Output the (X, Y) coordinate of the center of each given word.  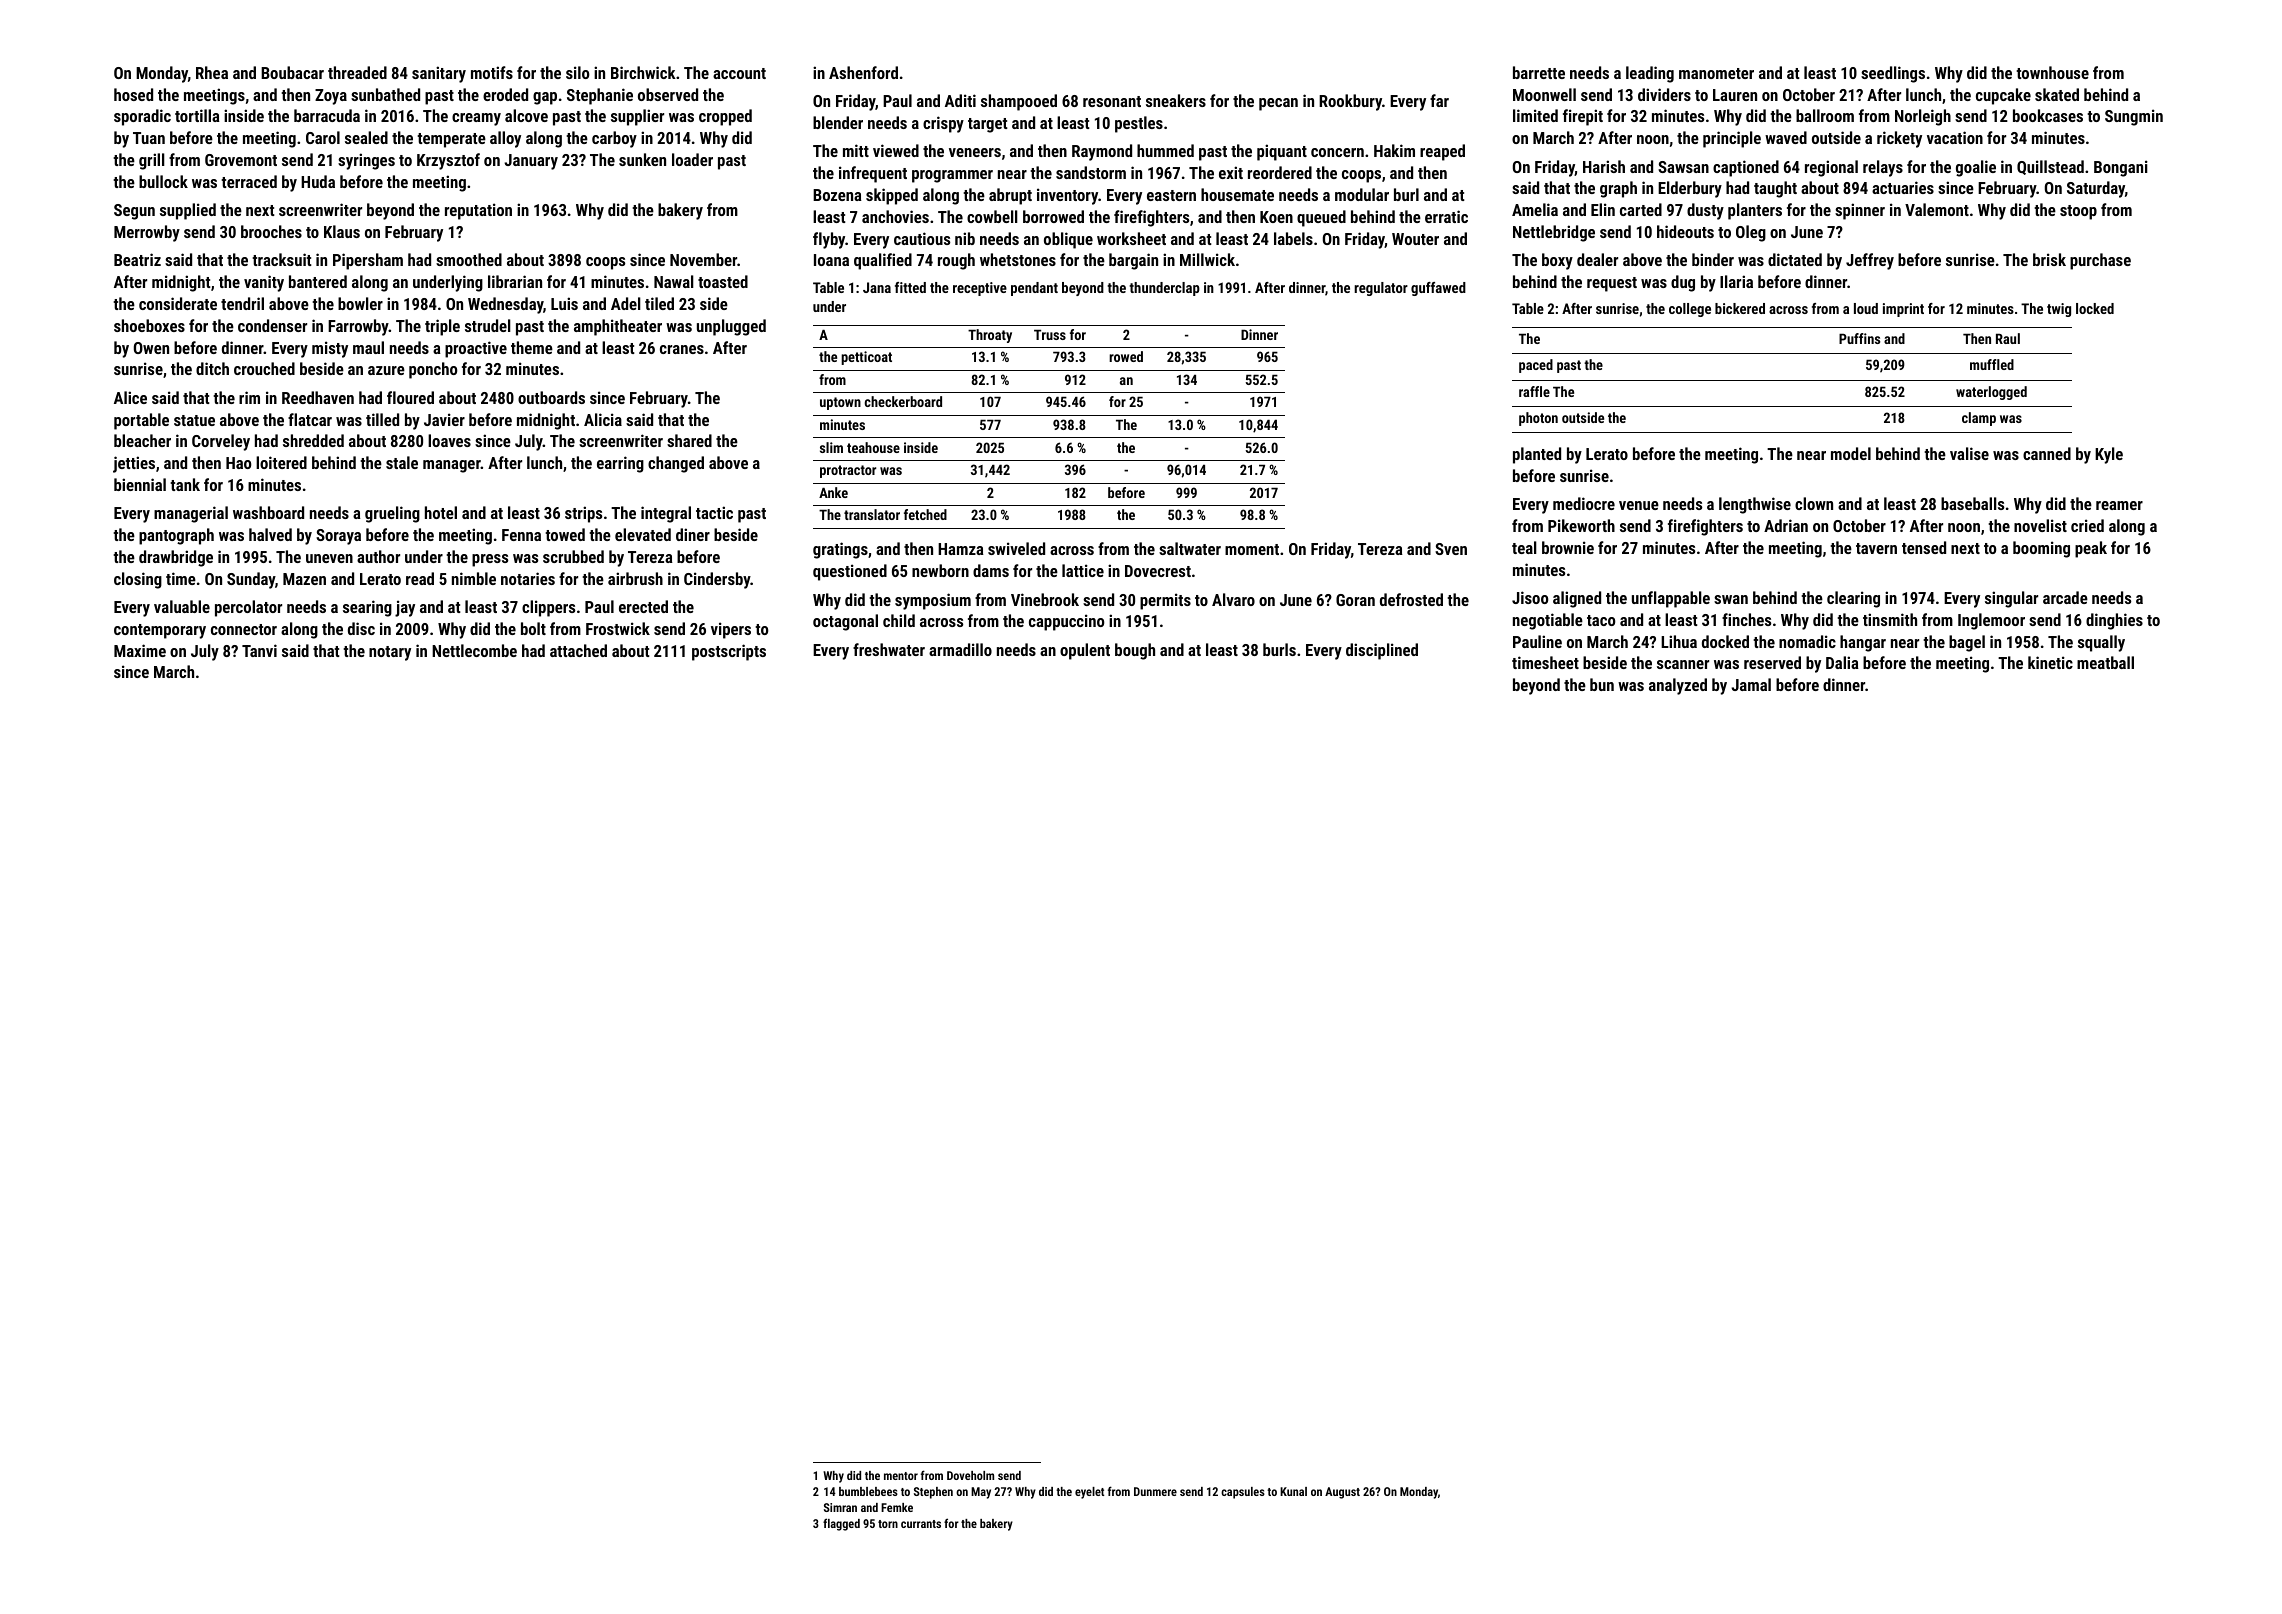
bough (1135, 651)
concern (1337, 152)
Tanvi (259, 650)
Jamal (1751, 684)
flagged (841, 1524)
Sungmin (2134, 117)
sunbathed (385, 94)
